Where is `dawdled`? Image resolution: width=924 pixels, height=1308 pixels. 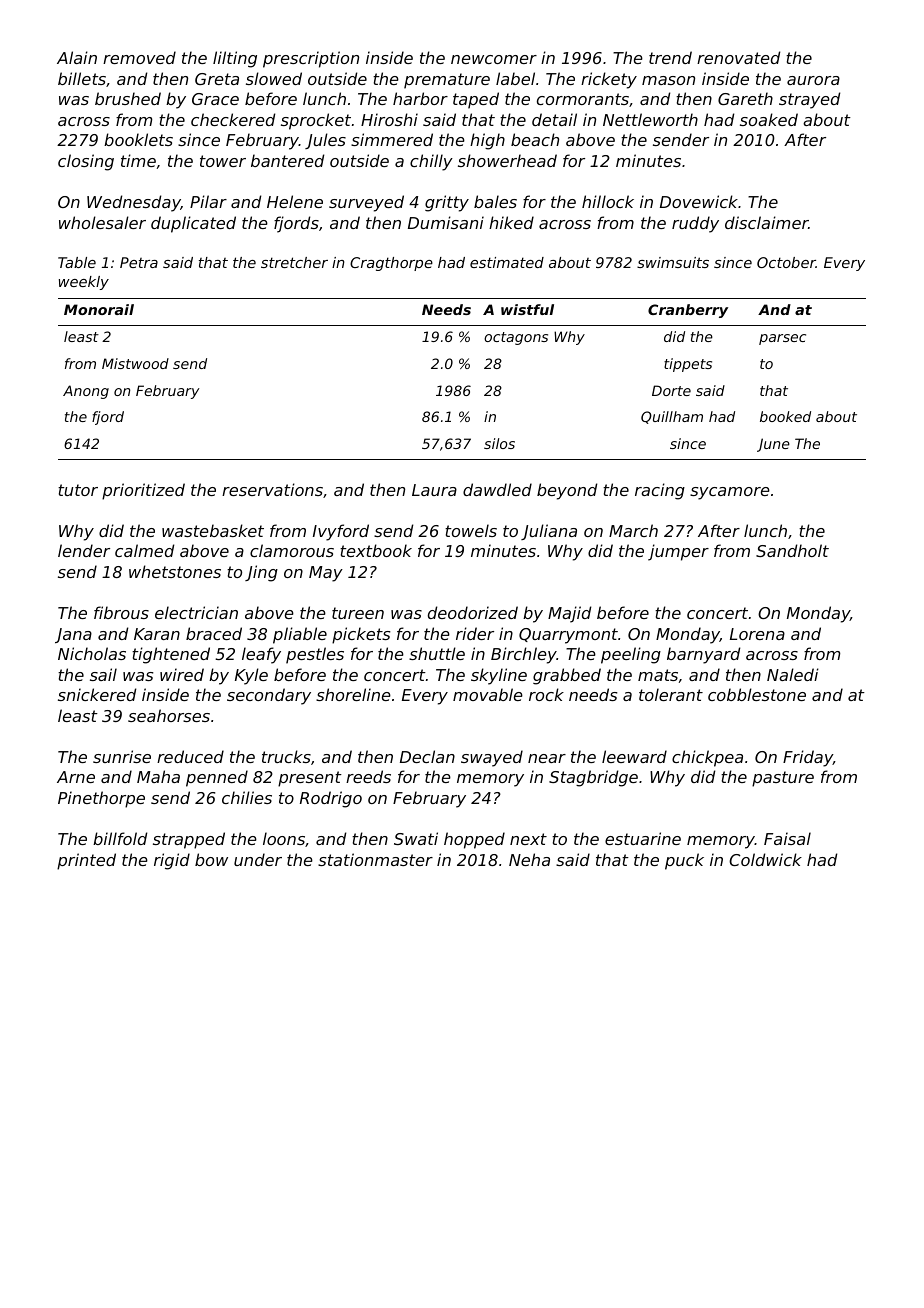 dawdled is located at coordinates (497, 489).
